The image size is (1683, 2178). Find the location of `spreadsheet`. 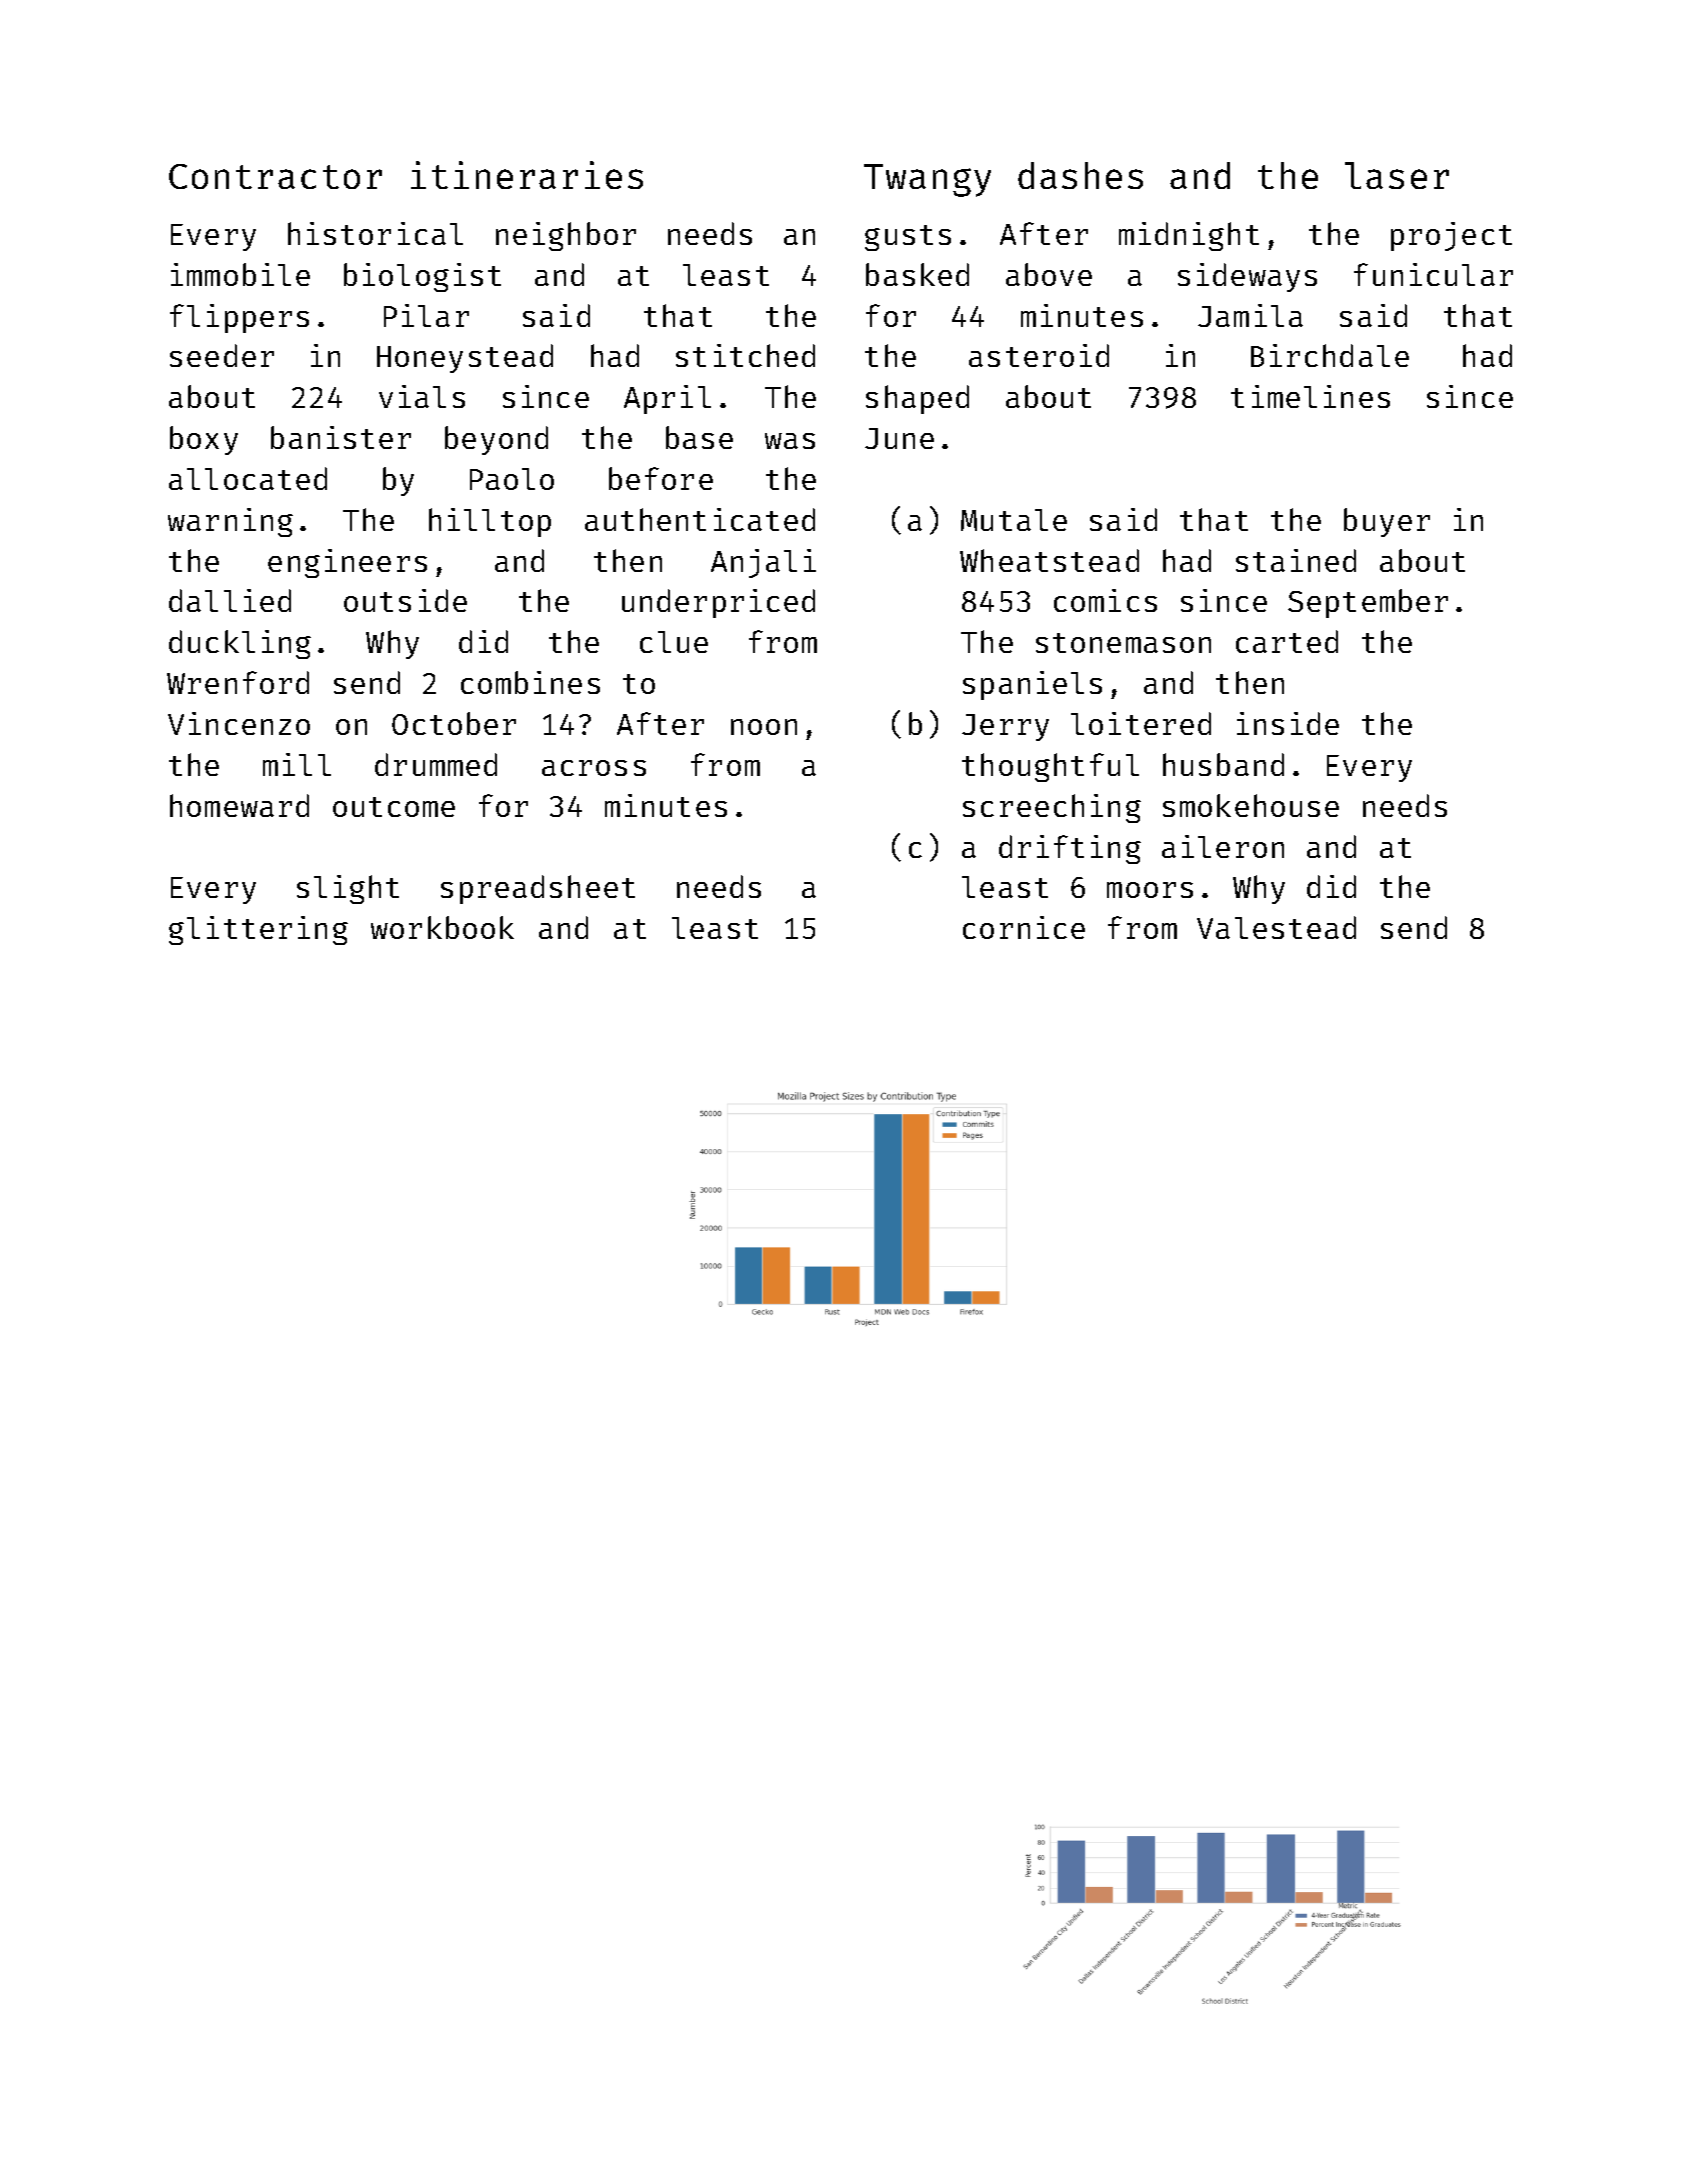

spreadsheet is located at coordinates (538, 889).
